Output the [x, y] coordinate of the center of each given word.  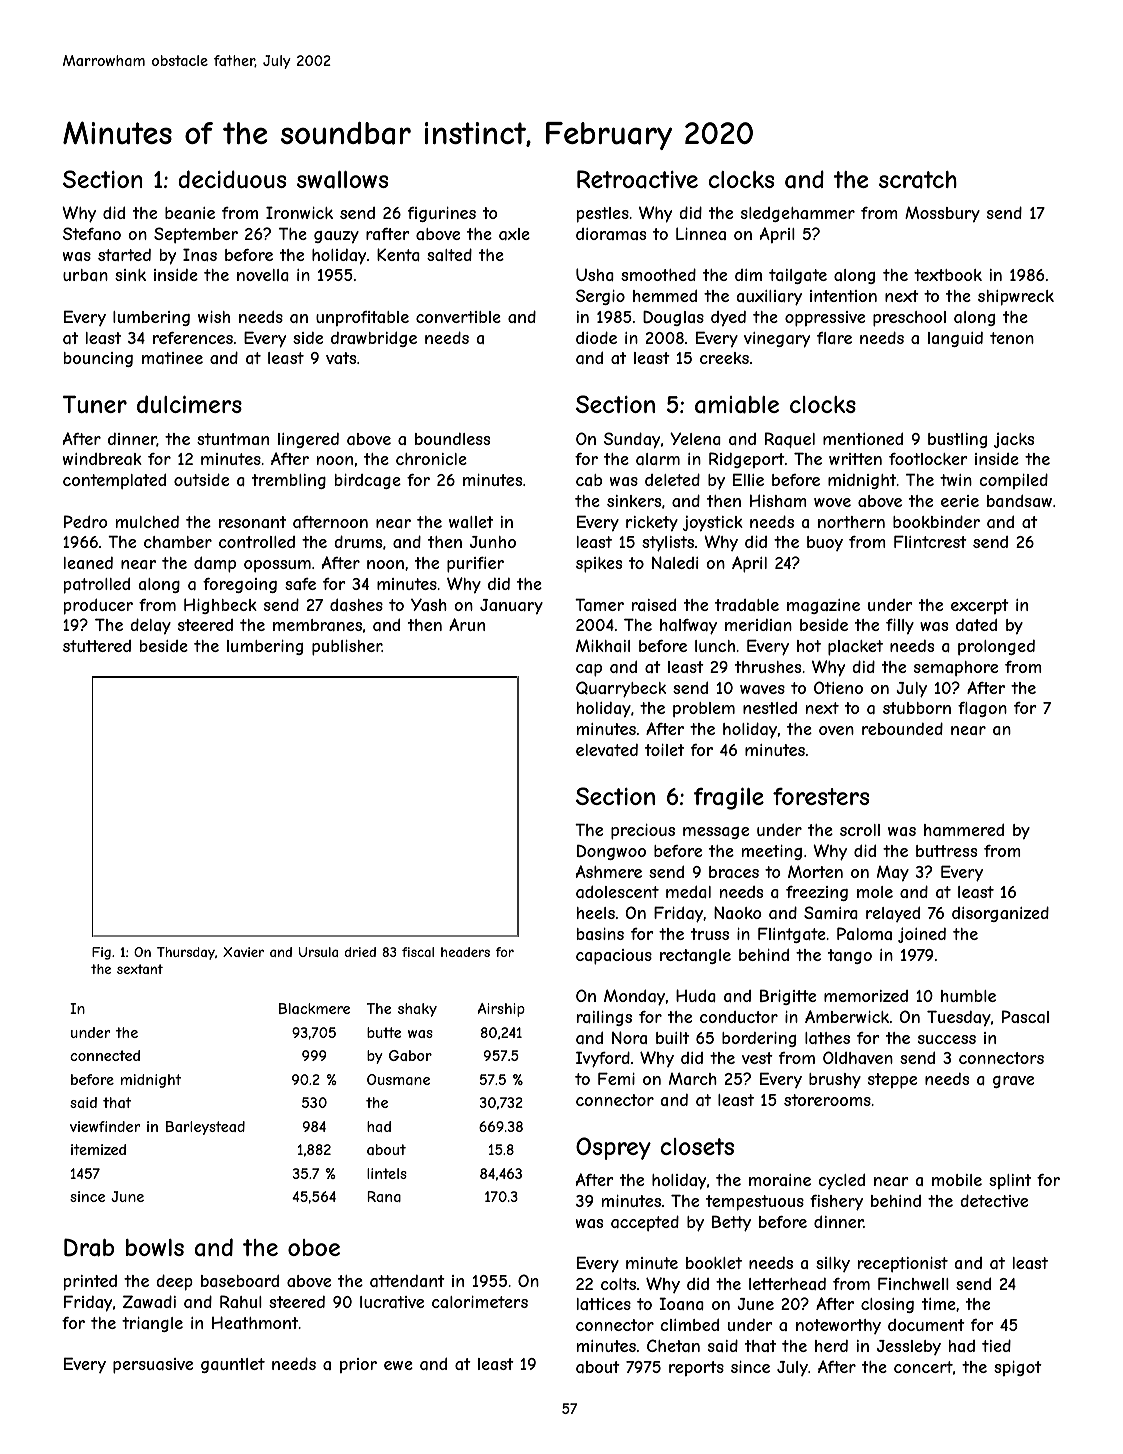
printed [90, 1283]
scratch [918, 180]
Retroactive [637, 179]
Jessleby [909, 1347]
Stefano [92, 233]
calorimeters [480, 1302]
